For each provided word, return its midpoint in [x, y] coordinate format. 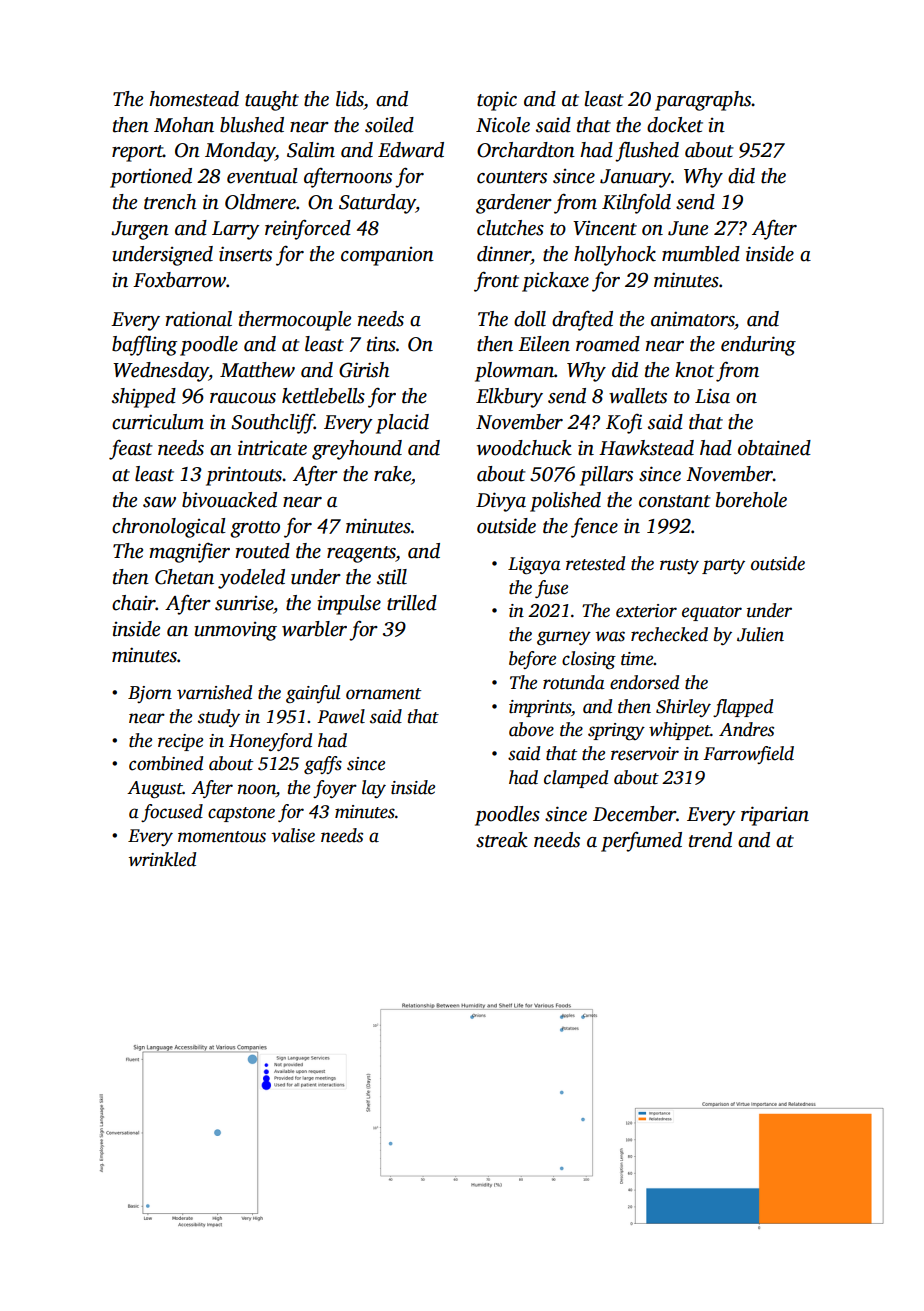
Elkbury [509, 398]
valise [293, 835]
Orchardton [526, 150]
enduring [758, 346]
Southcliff [272, 423]
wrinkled [162, 859]
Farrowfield [748, 755]
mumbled [701, 254]
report [137, 153]
